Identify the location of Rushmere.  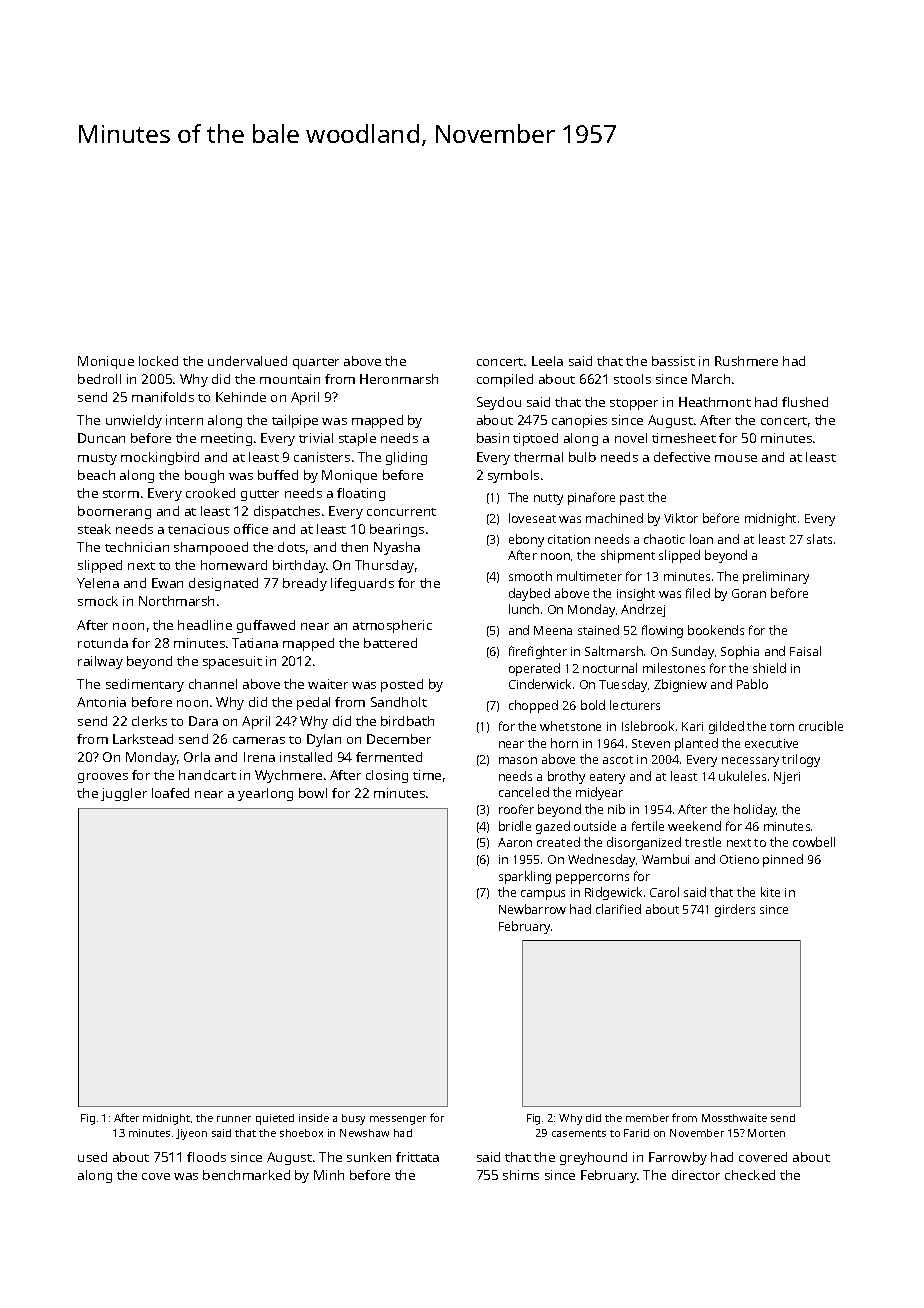
(746, 361).
